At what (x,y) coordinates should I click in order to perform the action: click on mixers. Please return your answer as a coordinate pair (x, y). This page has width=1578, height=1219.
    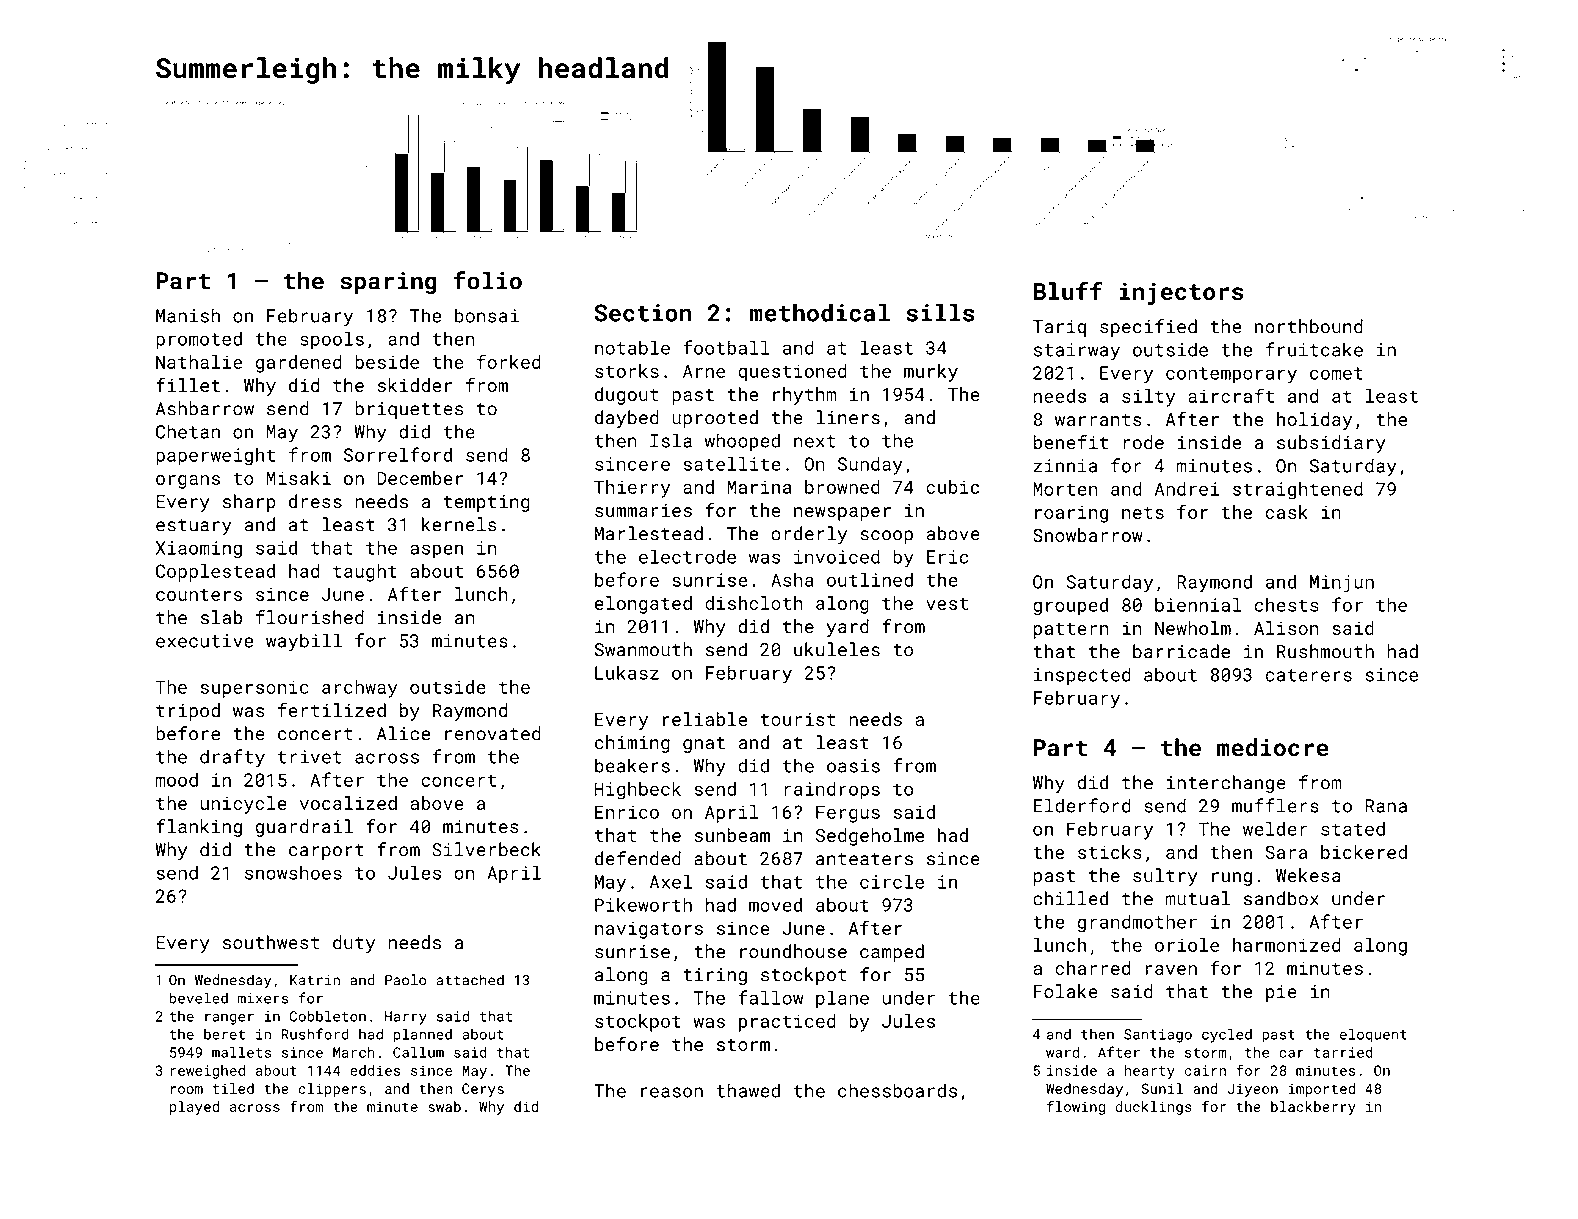
    Looking at the image, I should click on (263, 998).
